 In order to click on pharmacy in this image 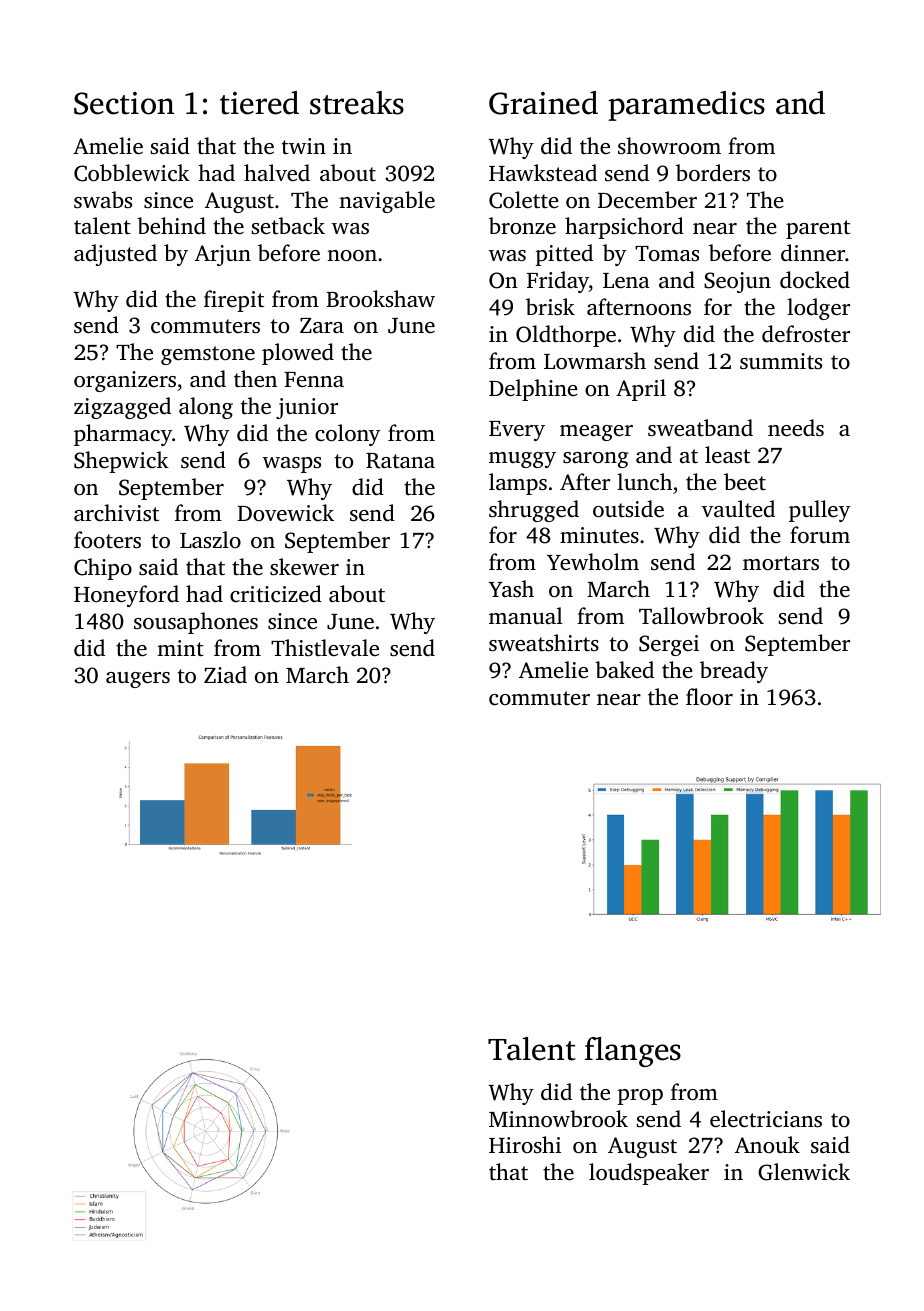, I will do `click(123, 435)`.
